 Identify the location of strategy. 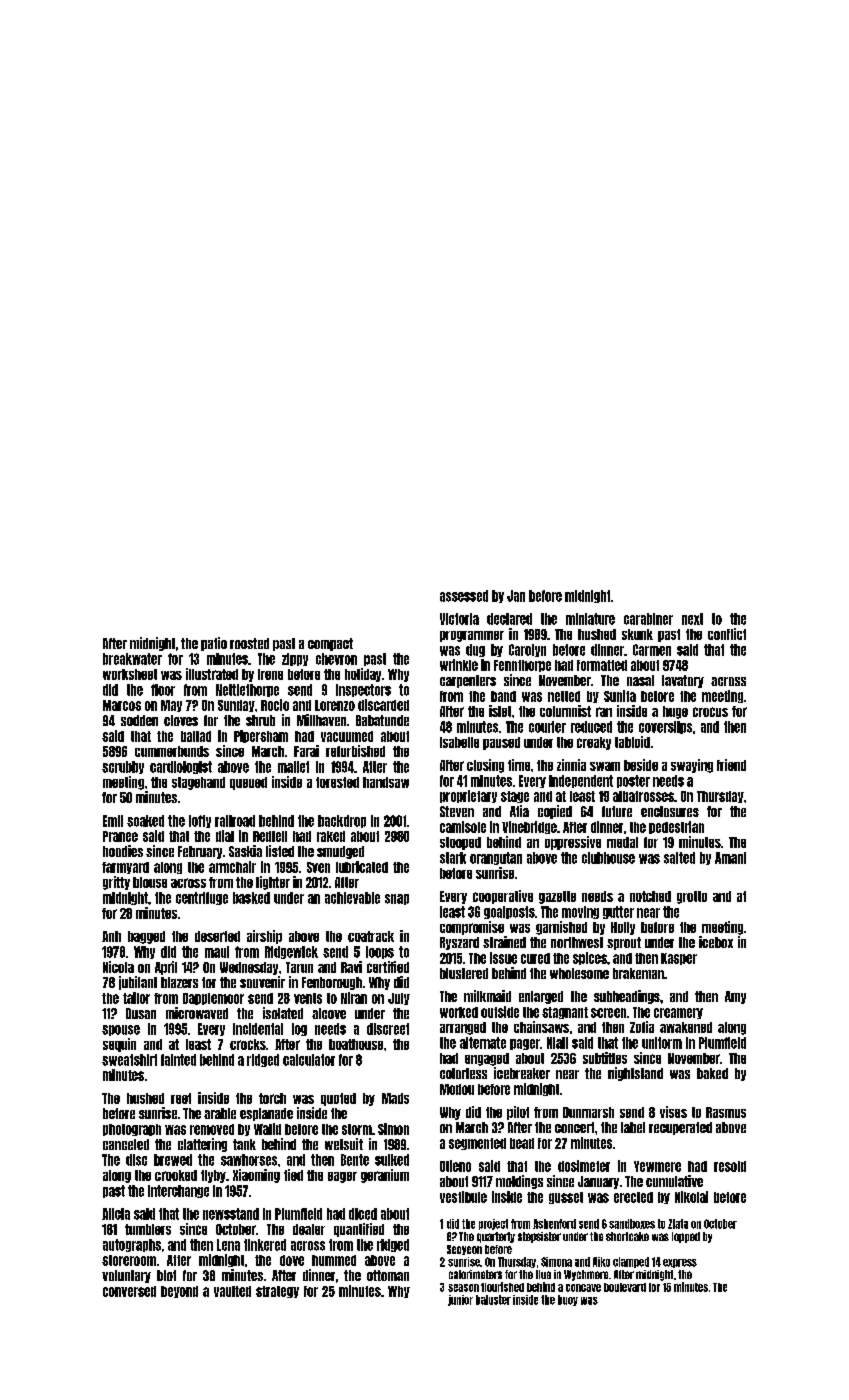
(277, 1292).
